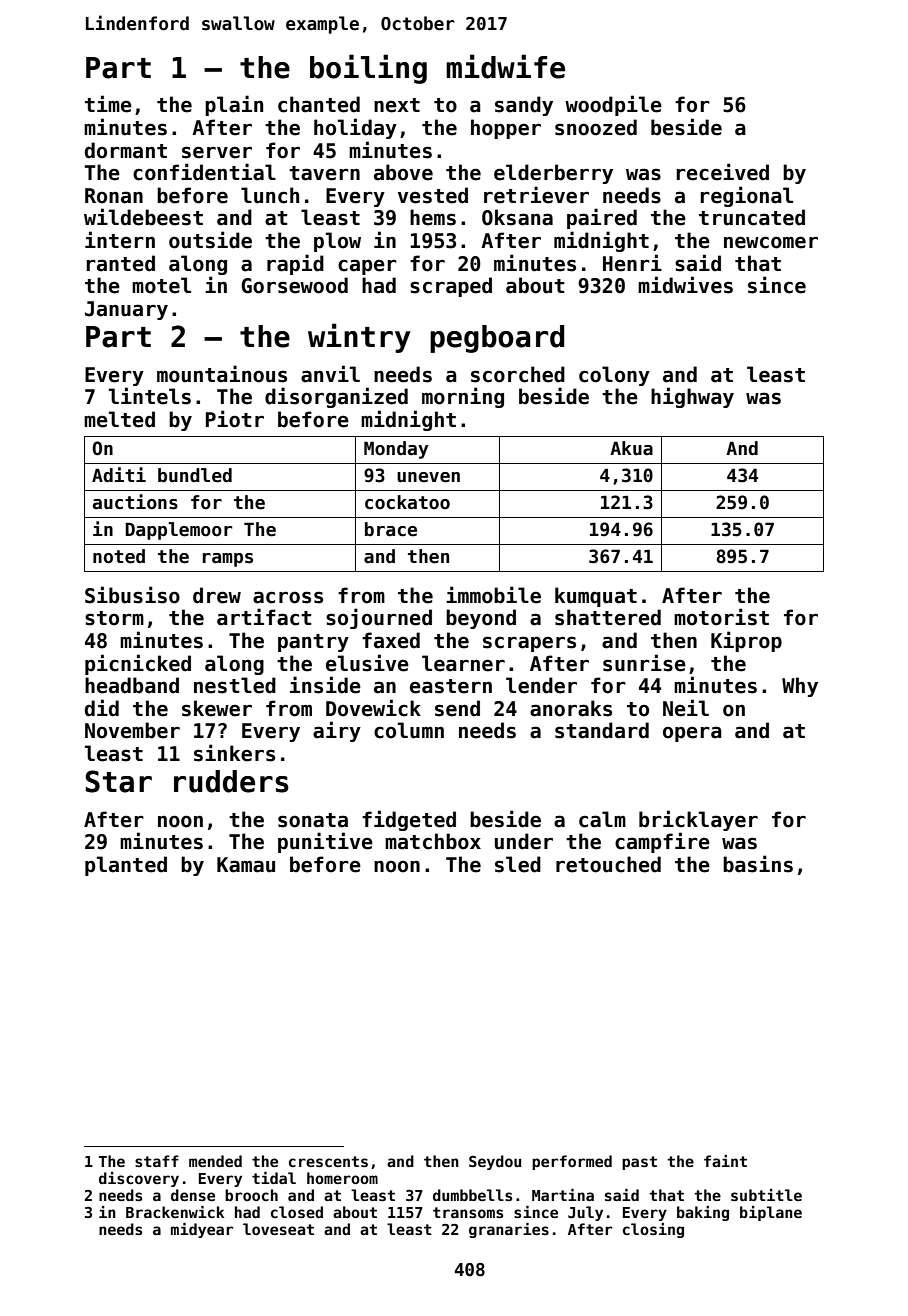  Describe the element at coordinates (481, 619) in the document. I see `beyond` at that location.
